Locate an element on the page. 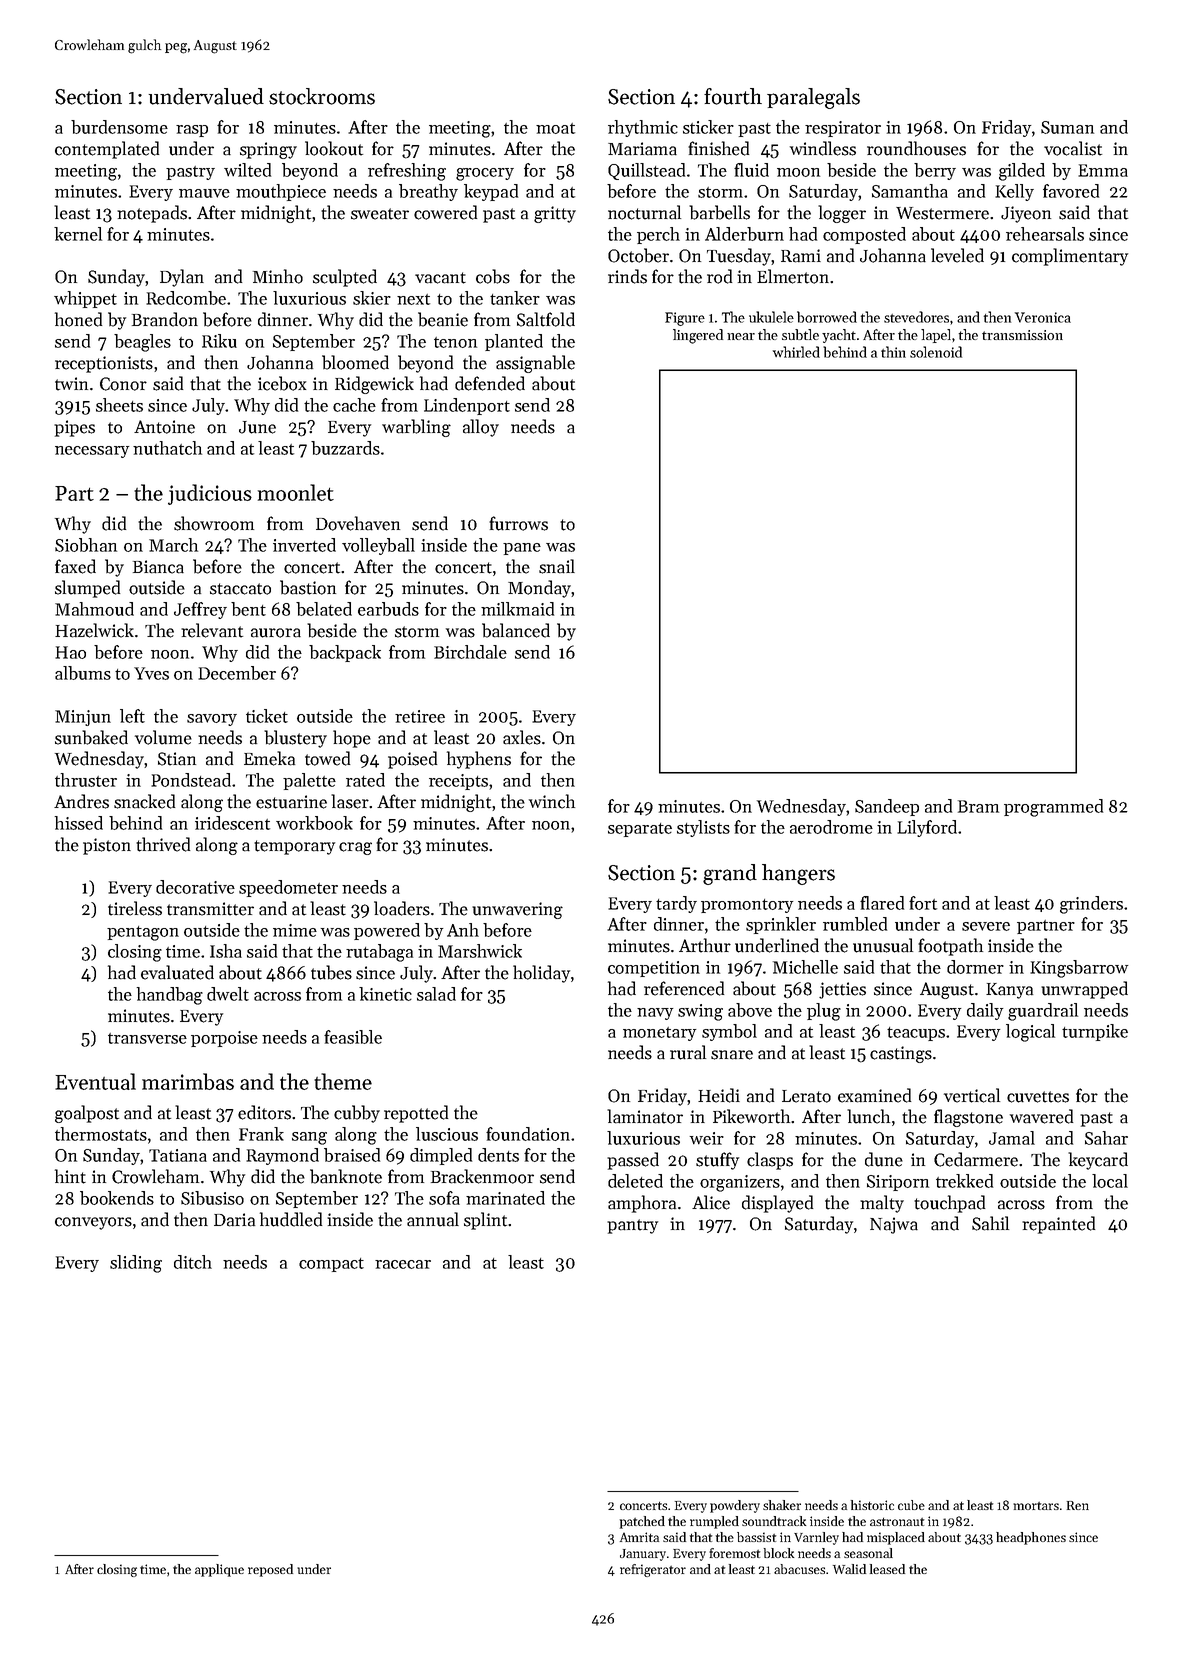  contemplated is located at coordinates (107, 150).
